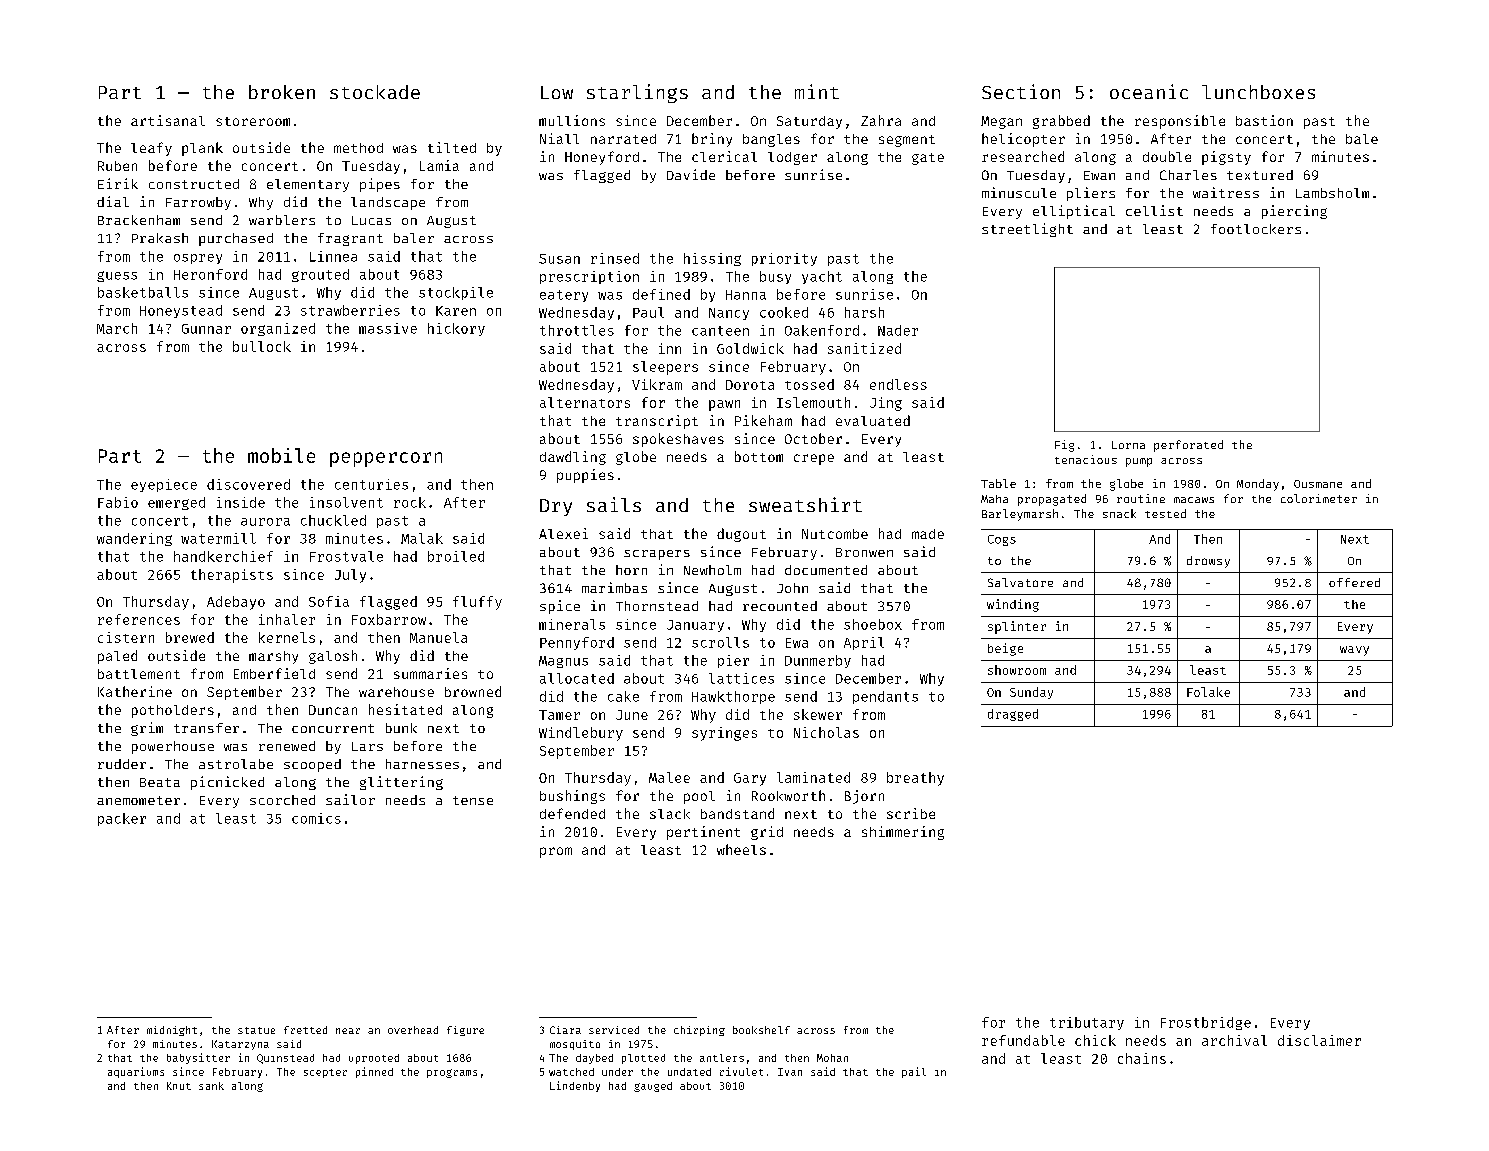 This screenshot has height=1151, width=1489. Describe the element at coordinates (557, 92) in the screenshot. I see `Low` at that location.
